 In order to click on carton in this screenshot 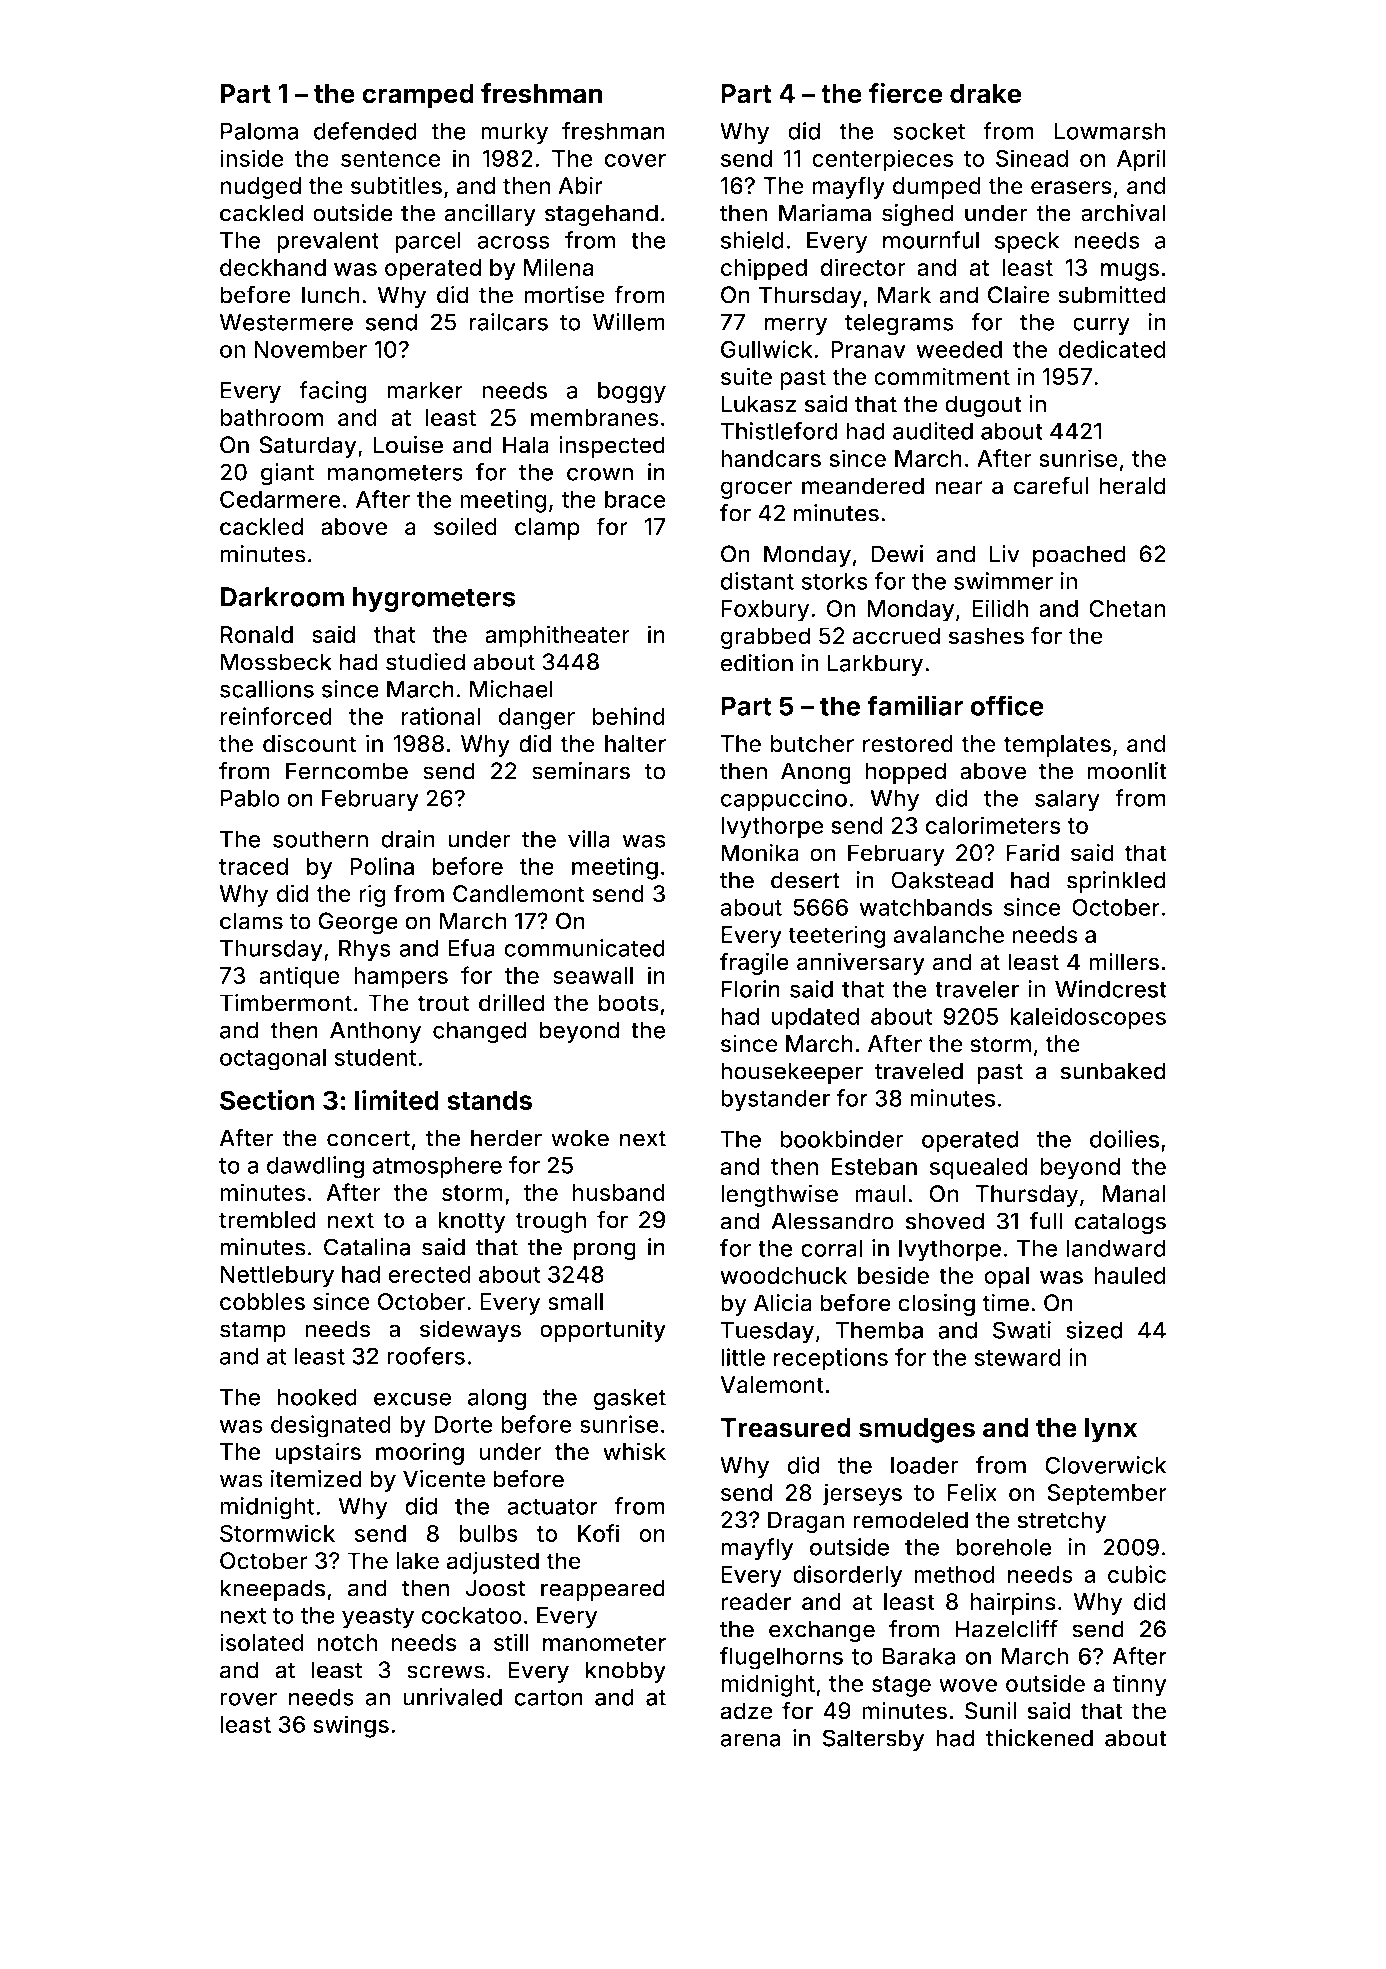, I will do `click(548, 1698)`.
